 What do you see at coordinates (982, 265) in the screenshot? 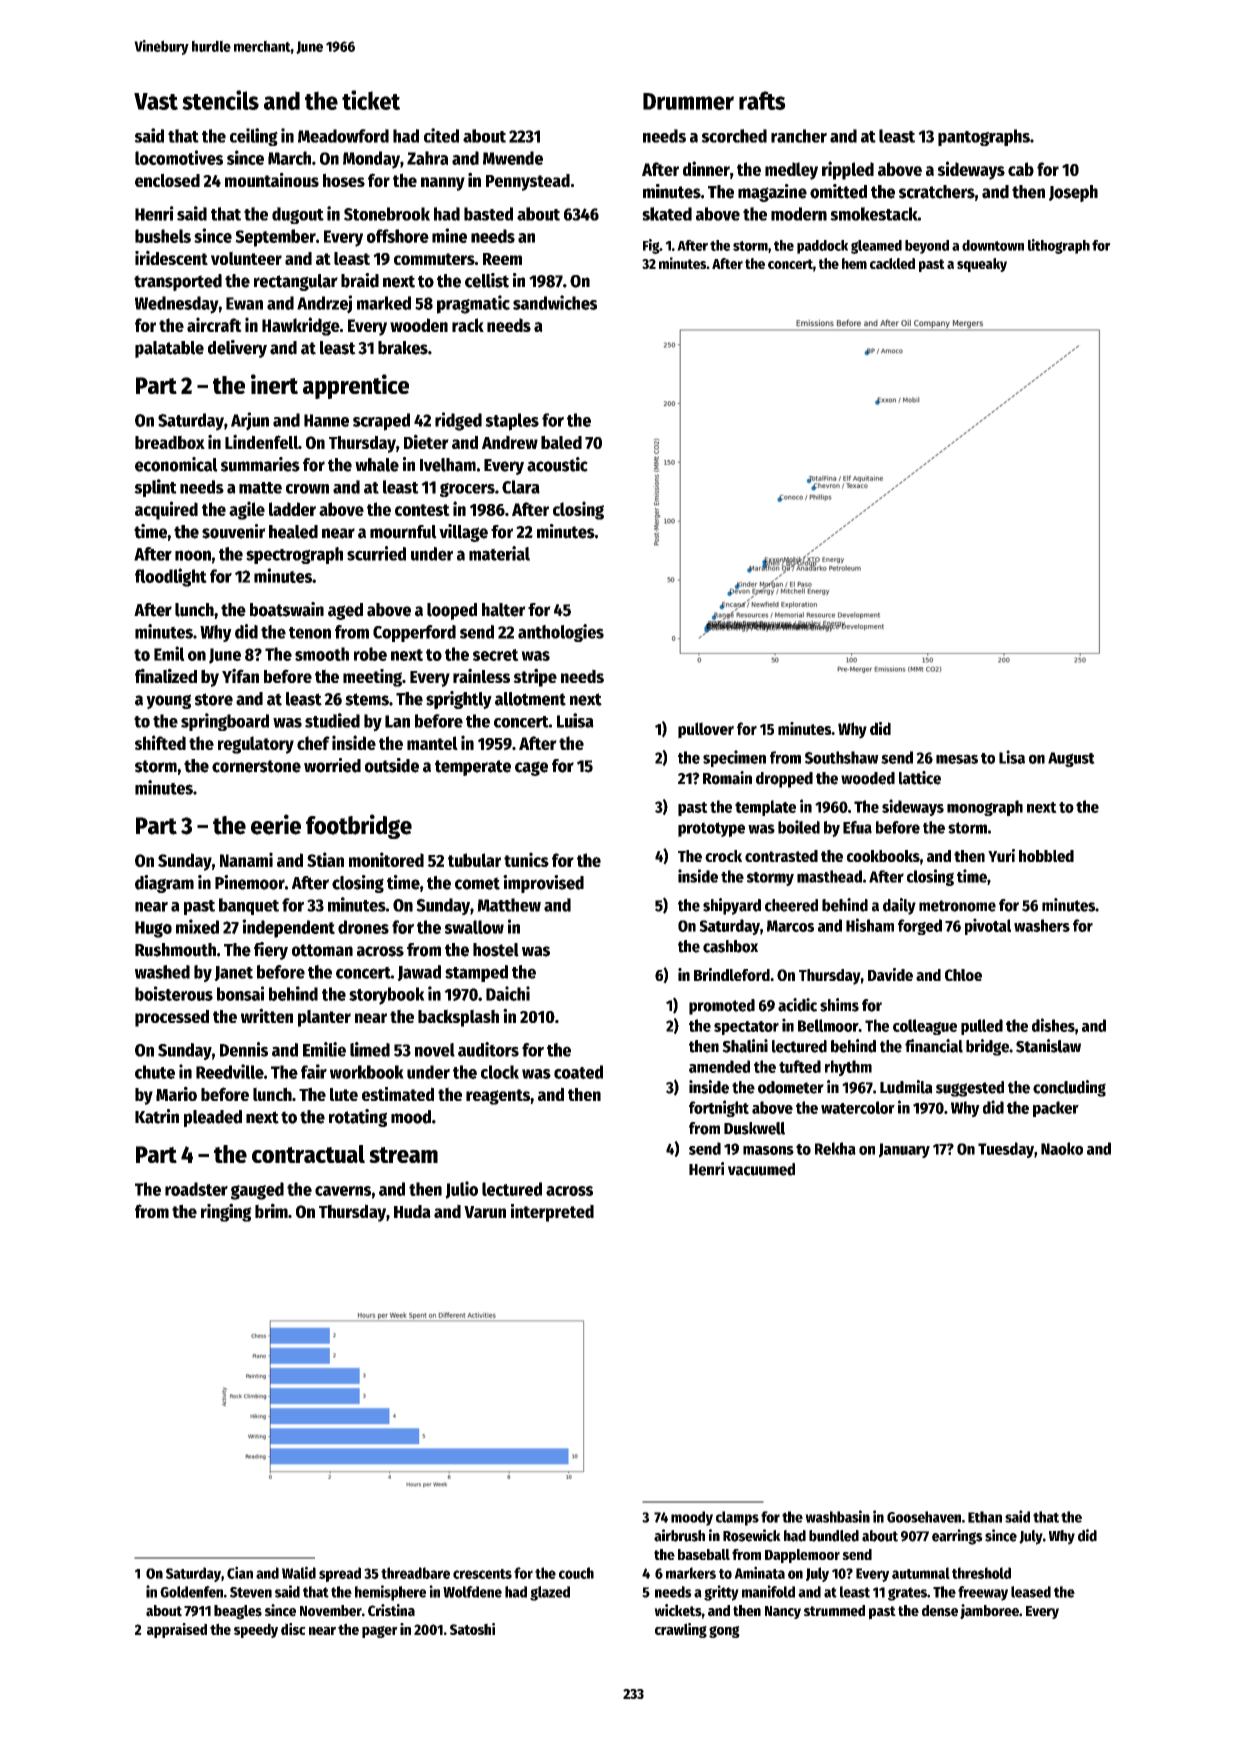
I see `squeaky` at bounding box center [982, 265].
